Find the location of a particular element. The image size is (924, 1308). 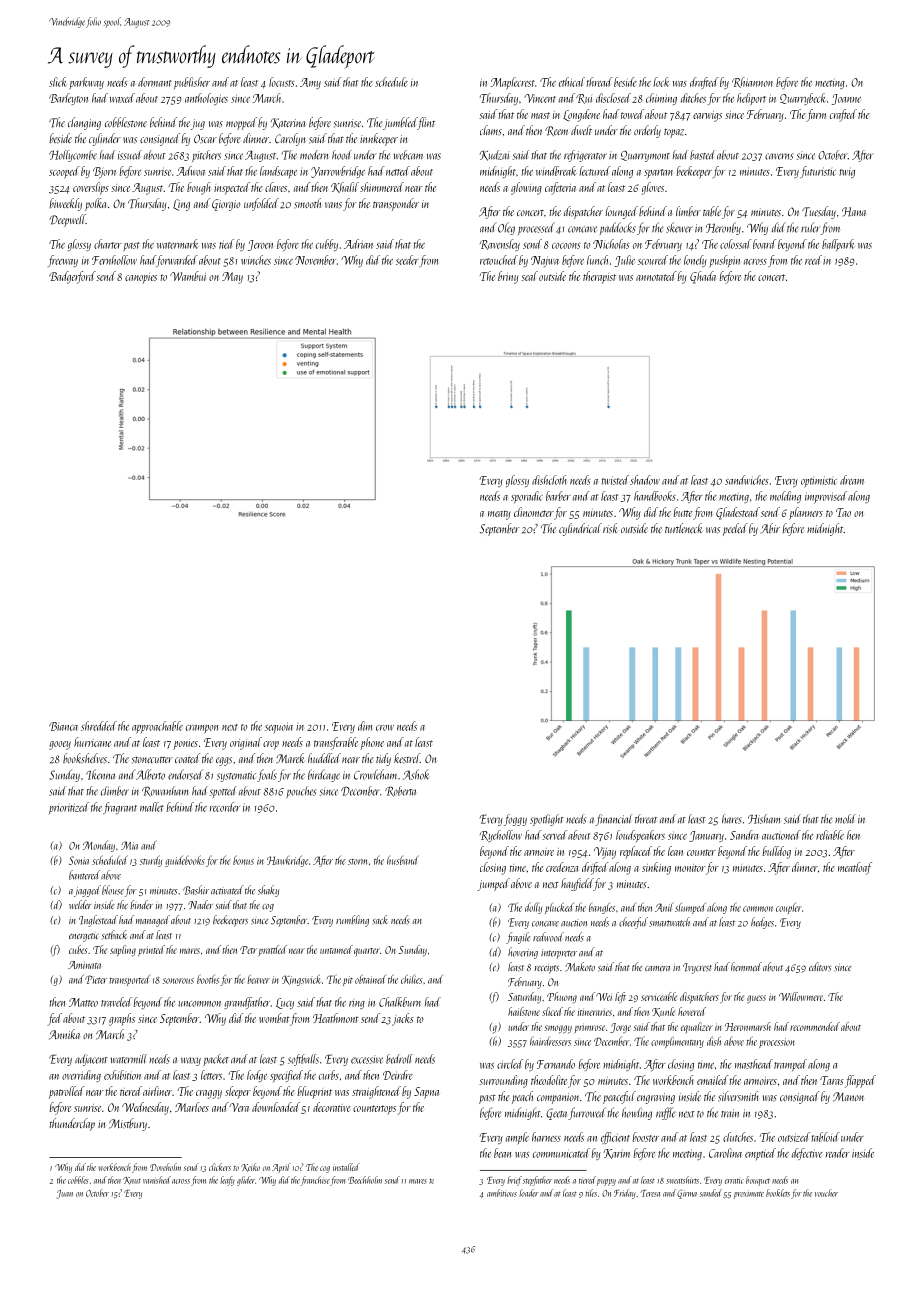

canopies is located at coordinates (141, 278).
